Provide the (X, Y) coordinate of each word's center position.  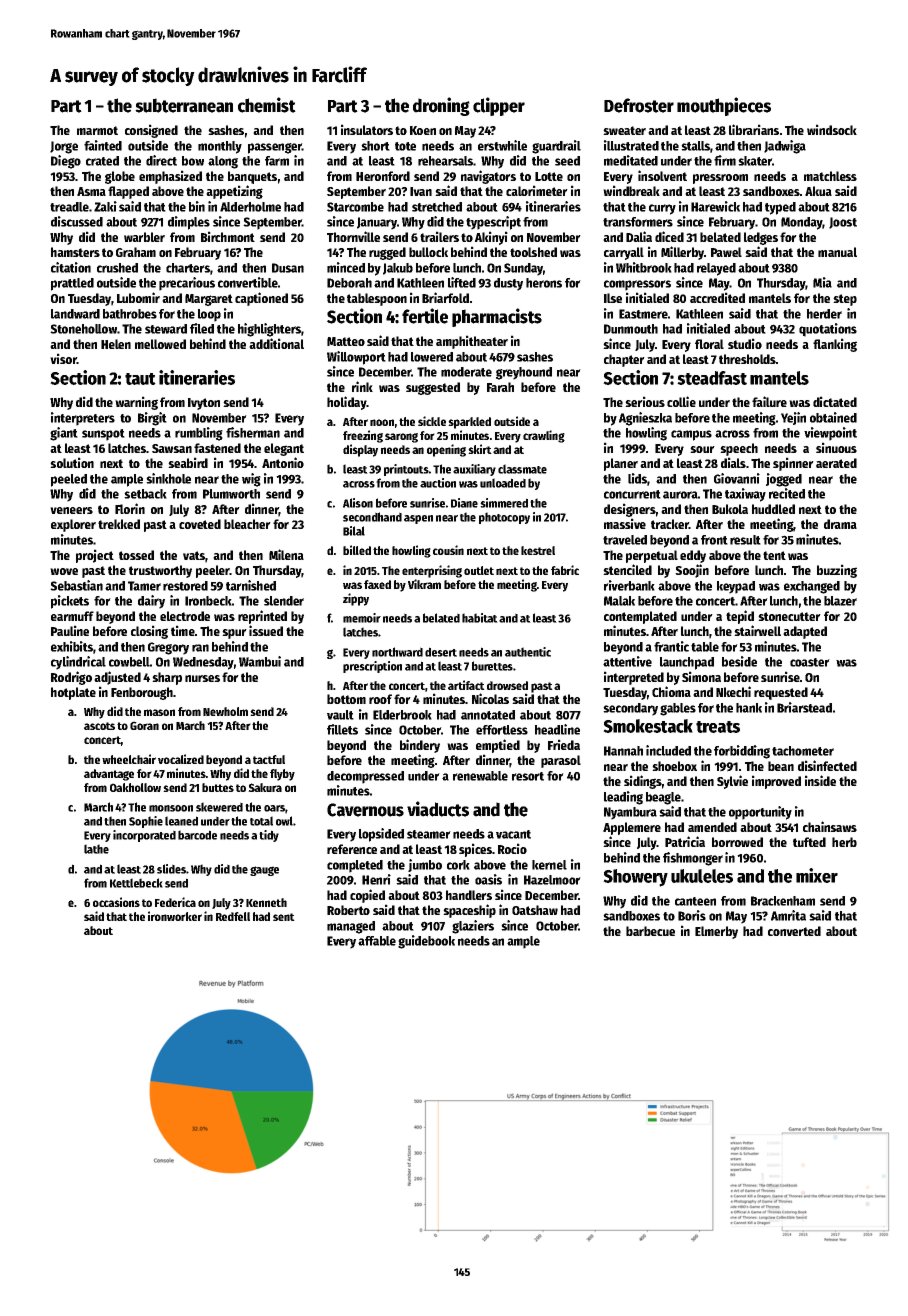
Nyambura (630, 813)
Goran (144, 725)
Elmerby (716, 932)
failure (769, 401)
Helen (116, 344)
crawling (544, 436)
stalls (695, 146)
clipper (499, 106)
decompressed (365, 777)
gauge (264, 871)
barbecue (650, 931)
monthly (220, 147)
